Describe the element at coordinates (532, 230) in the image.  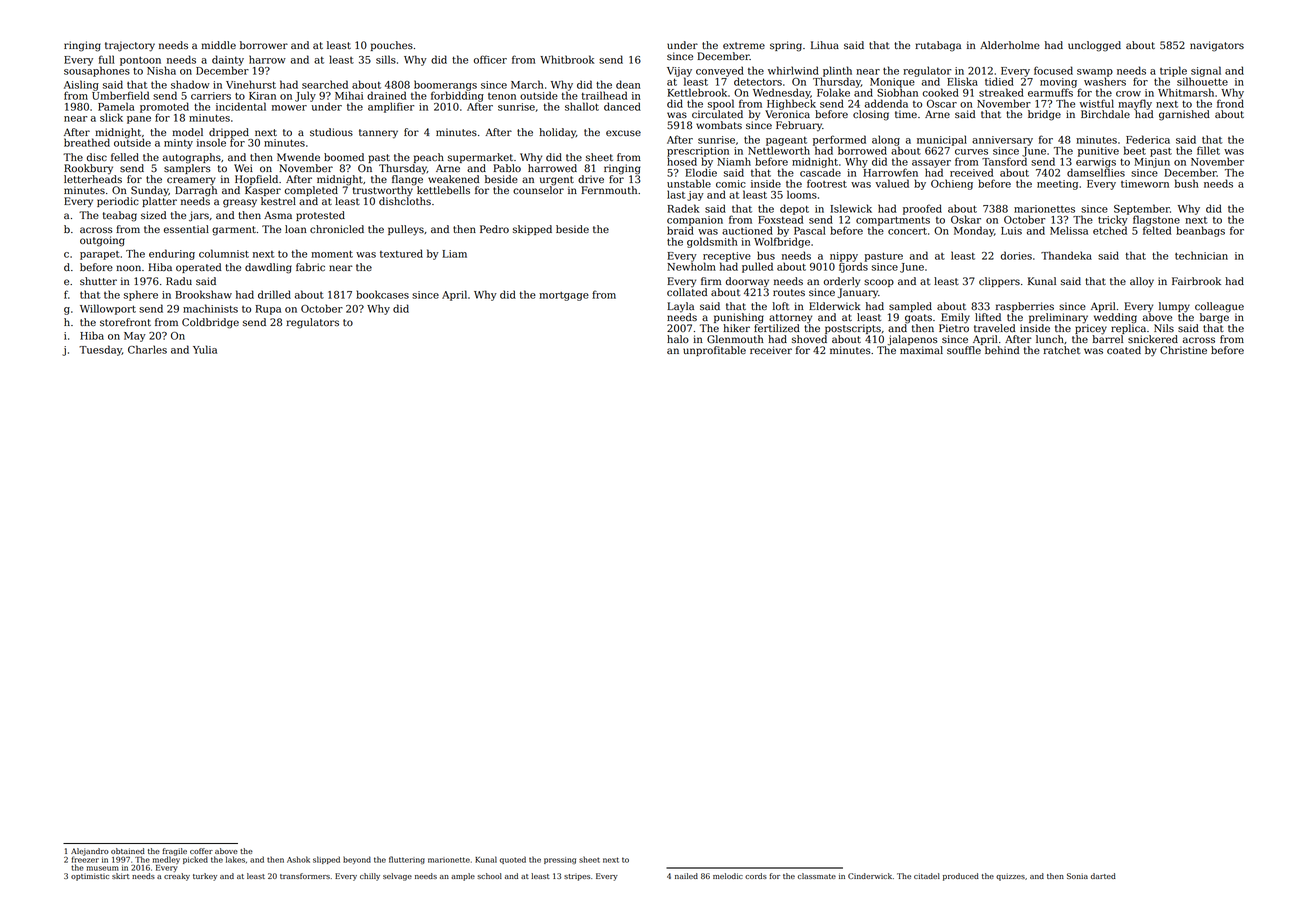
I see `skipped` at that location.
